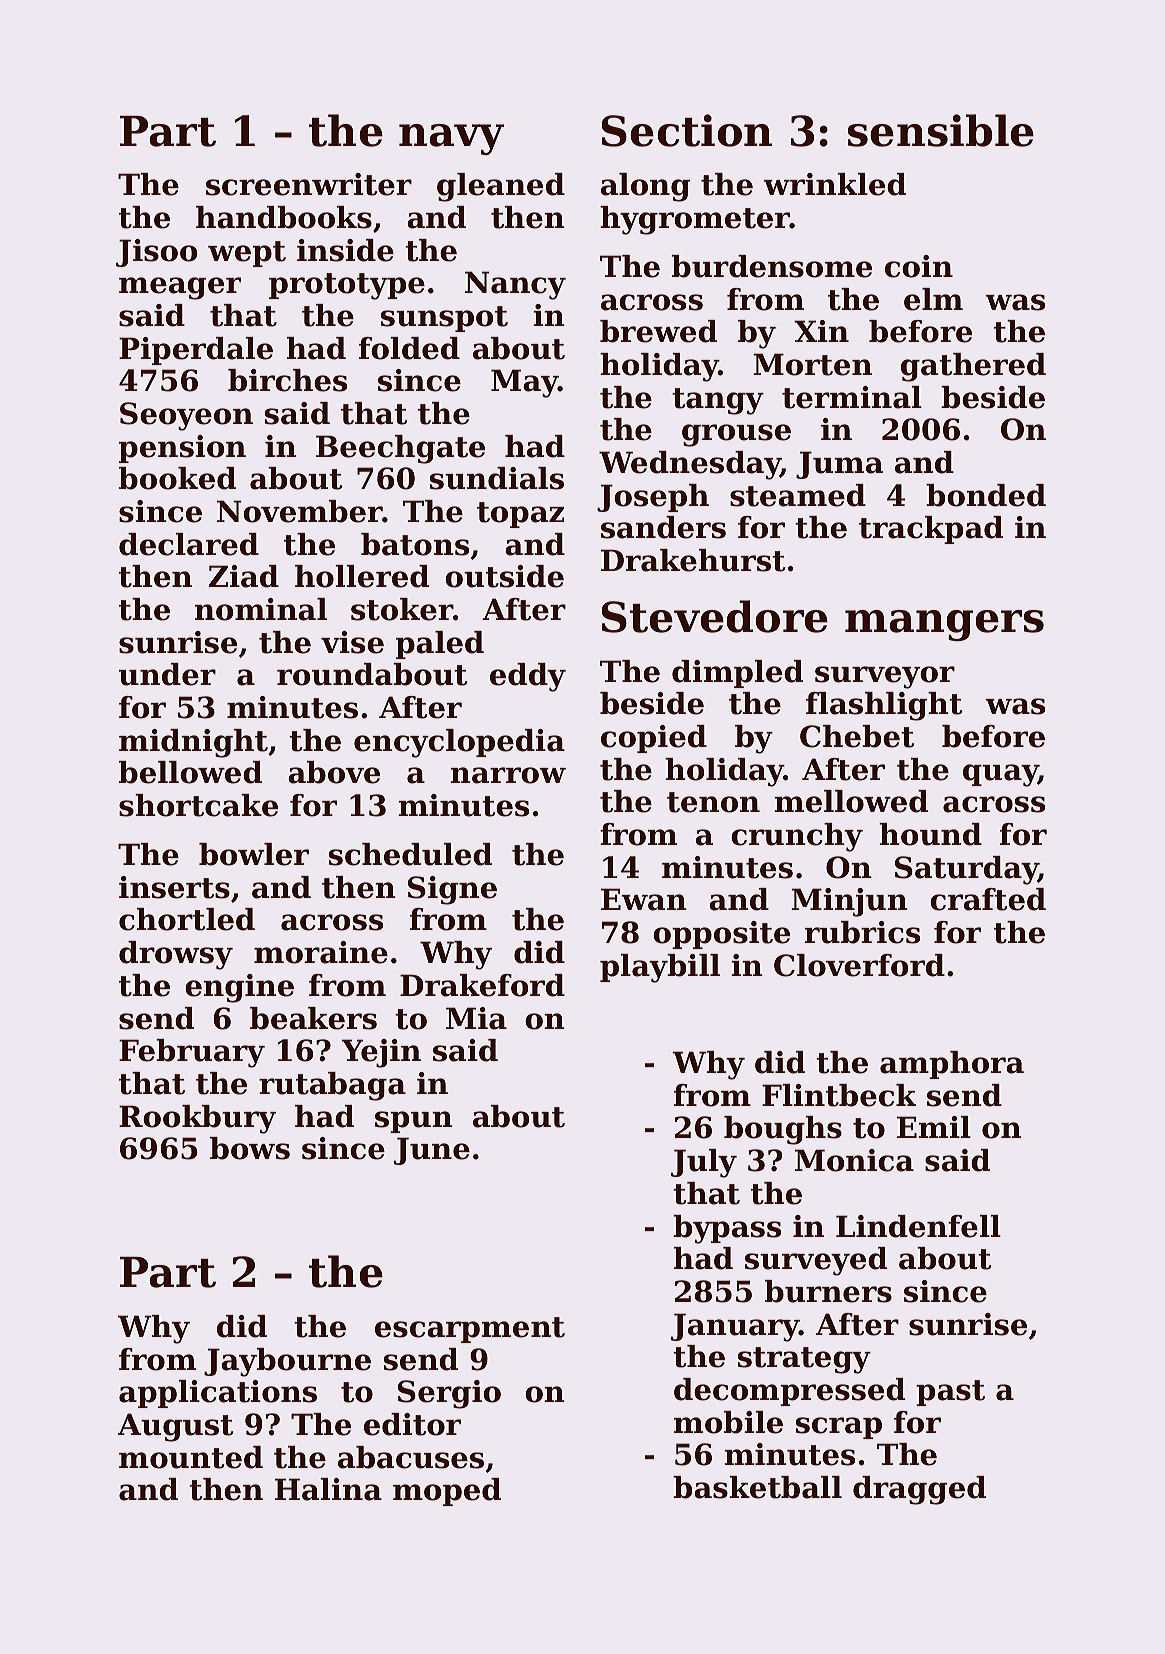 This screenshot has width=1165, height=1654. Describe the element at coordinates (191, 1457) in the screenshot. I see `mounted` at that location.
